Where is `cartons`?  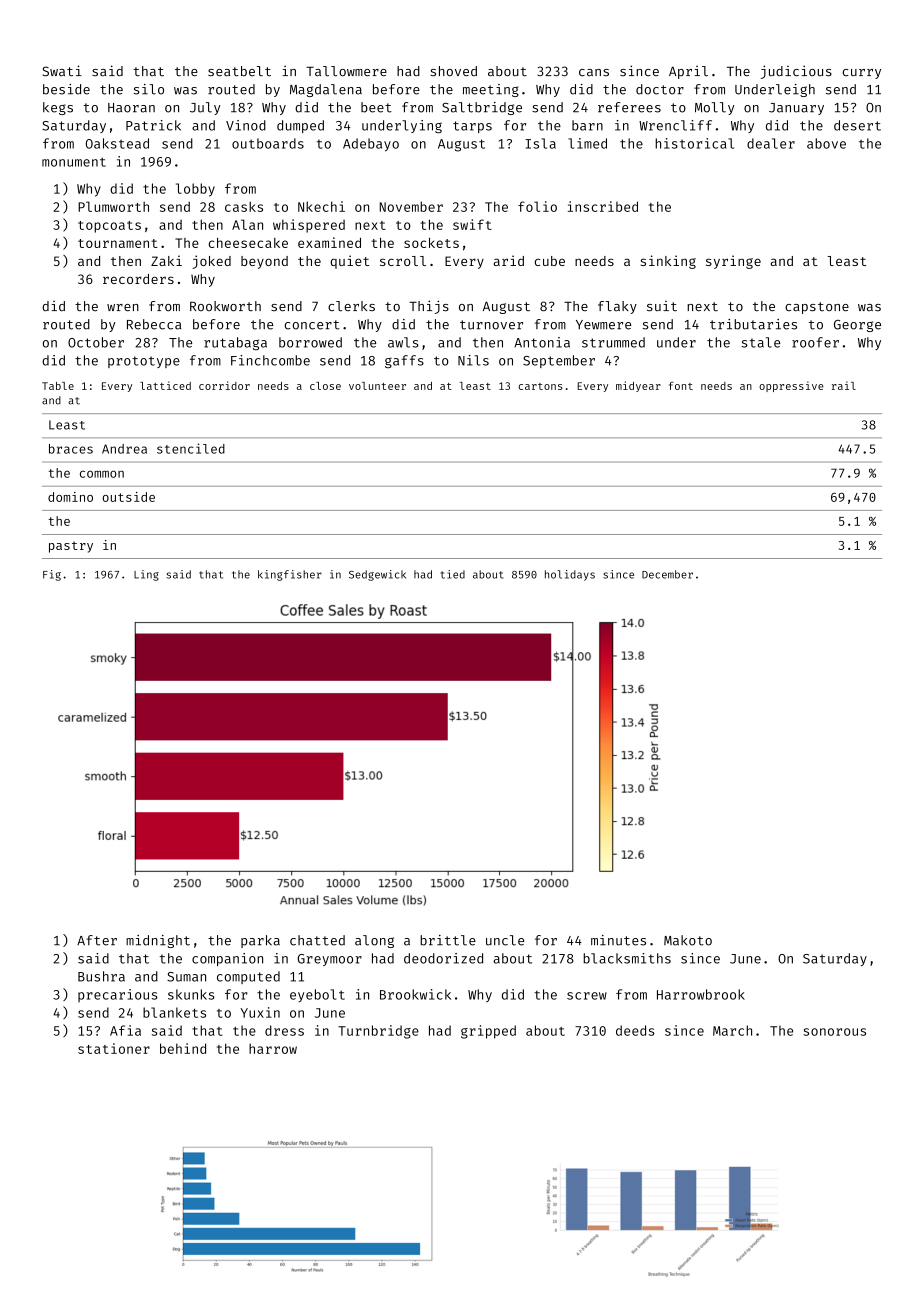 cartons is located at coordinates (541, 386).
